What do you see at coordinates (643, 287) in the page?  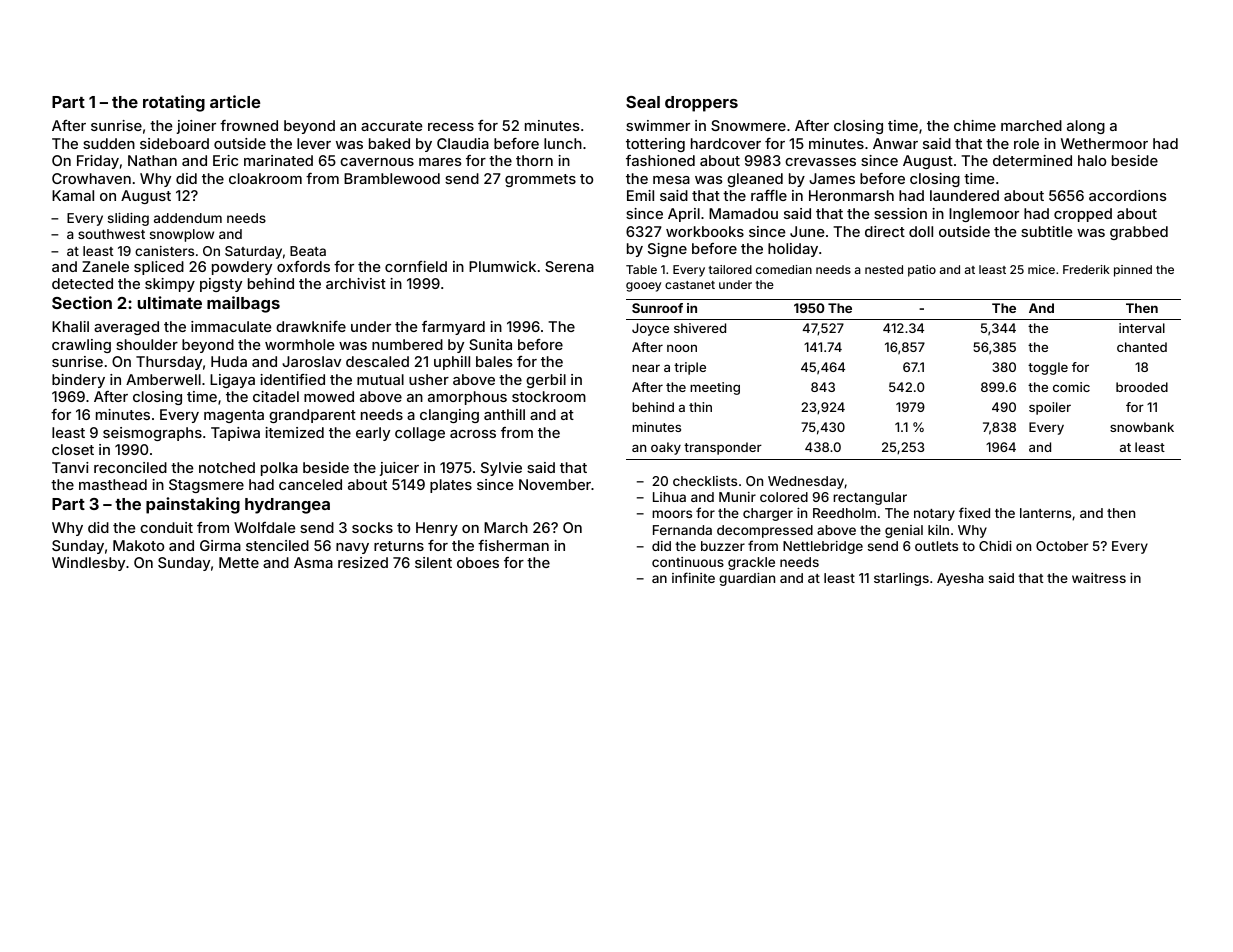 I see `gooey` at bounding box center [643, 287].
